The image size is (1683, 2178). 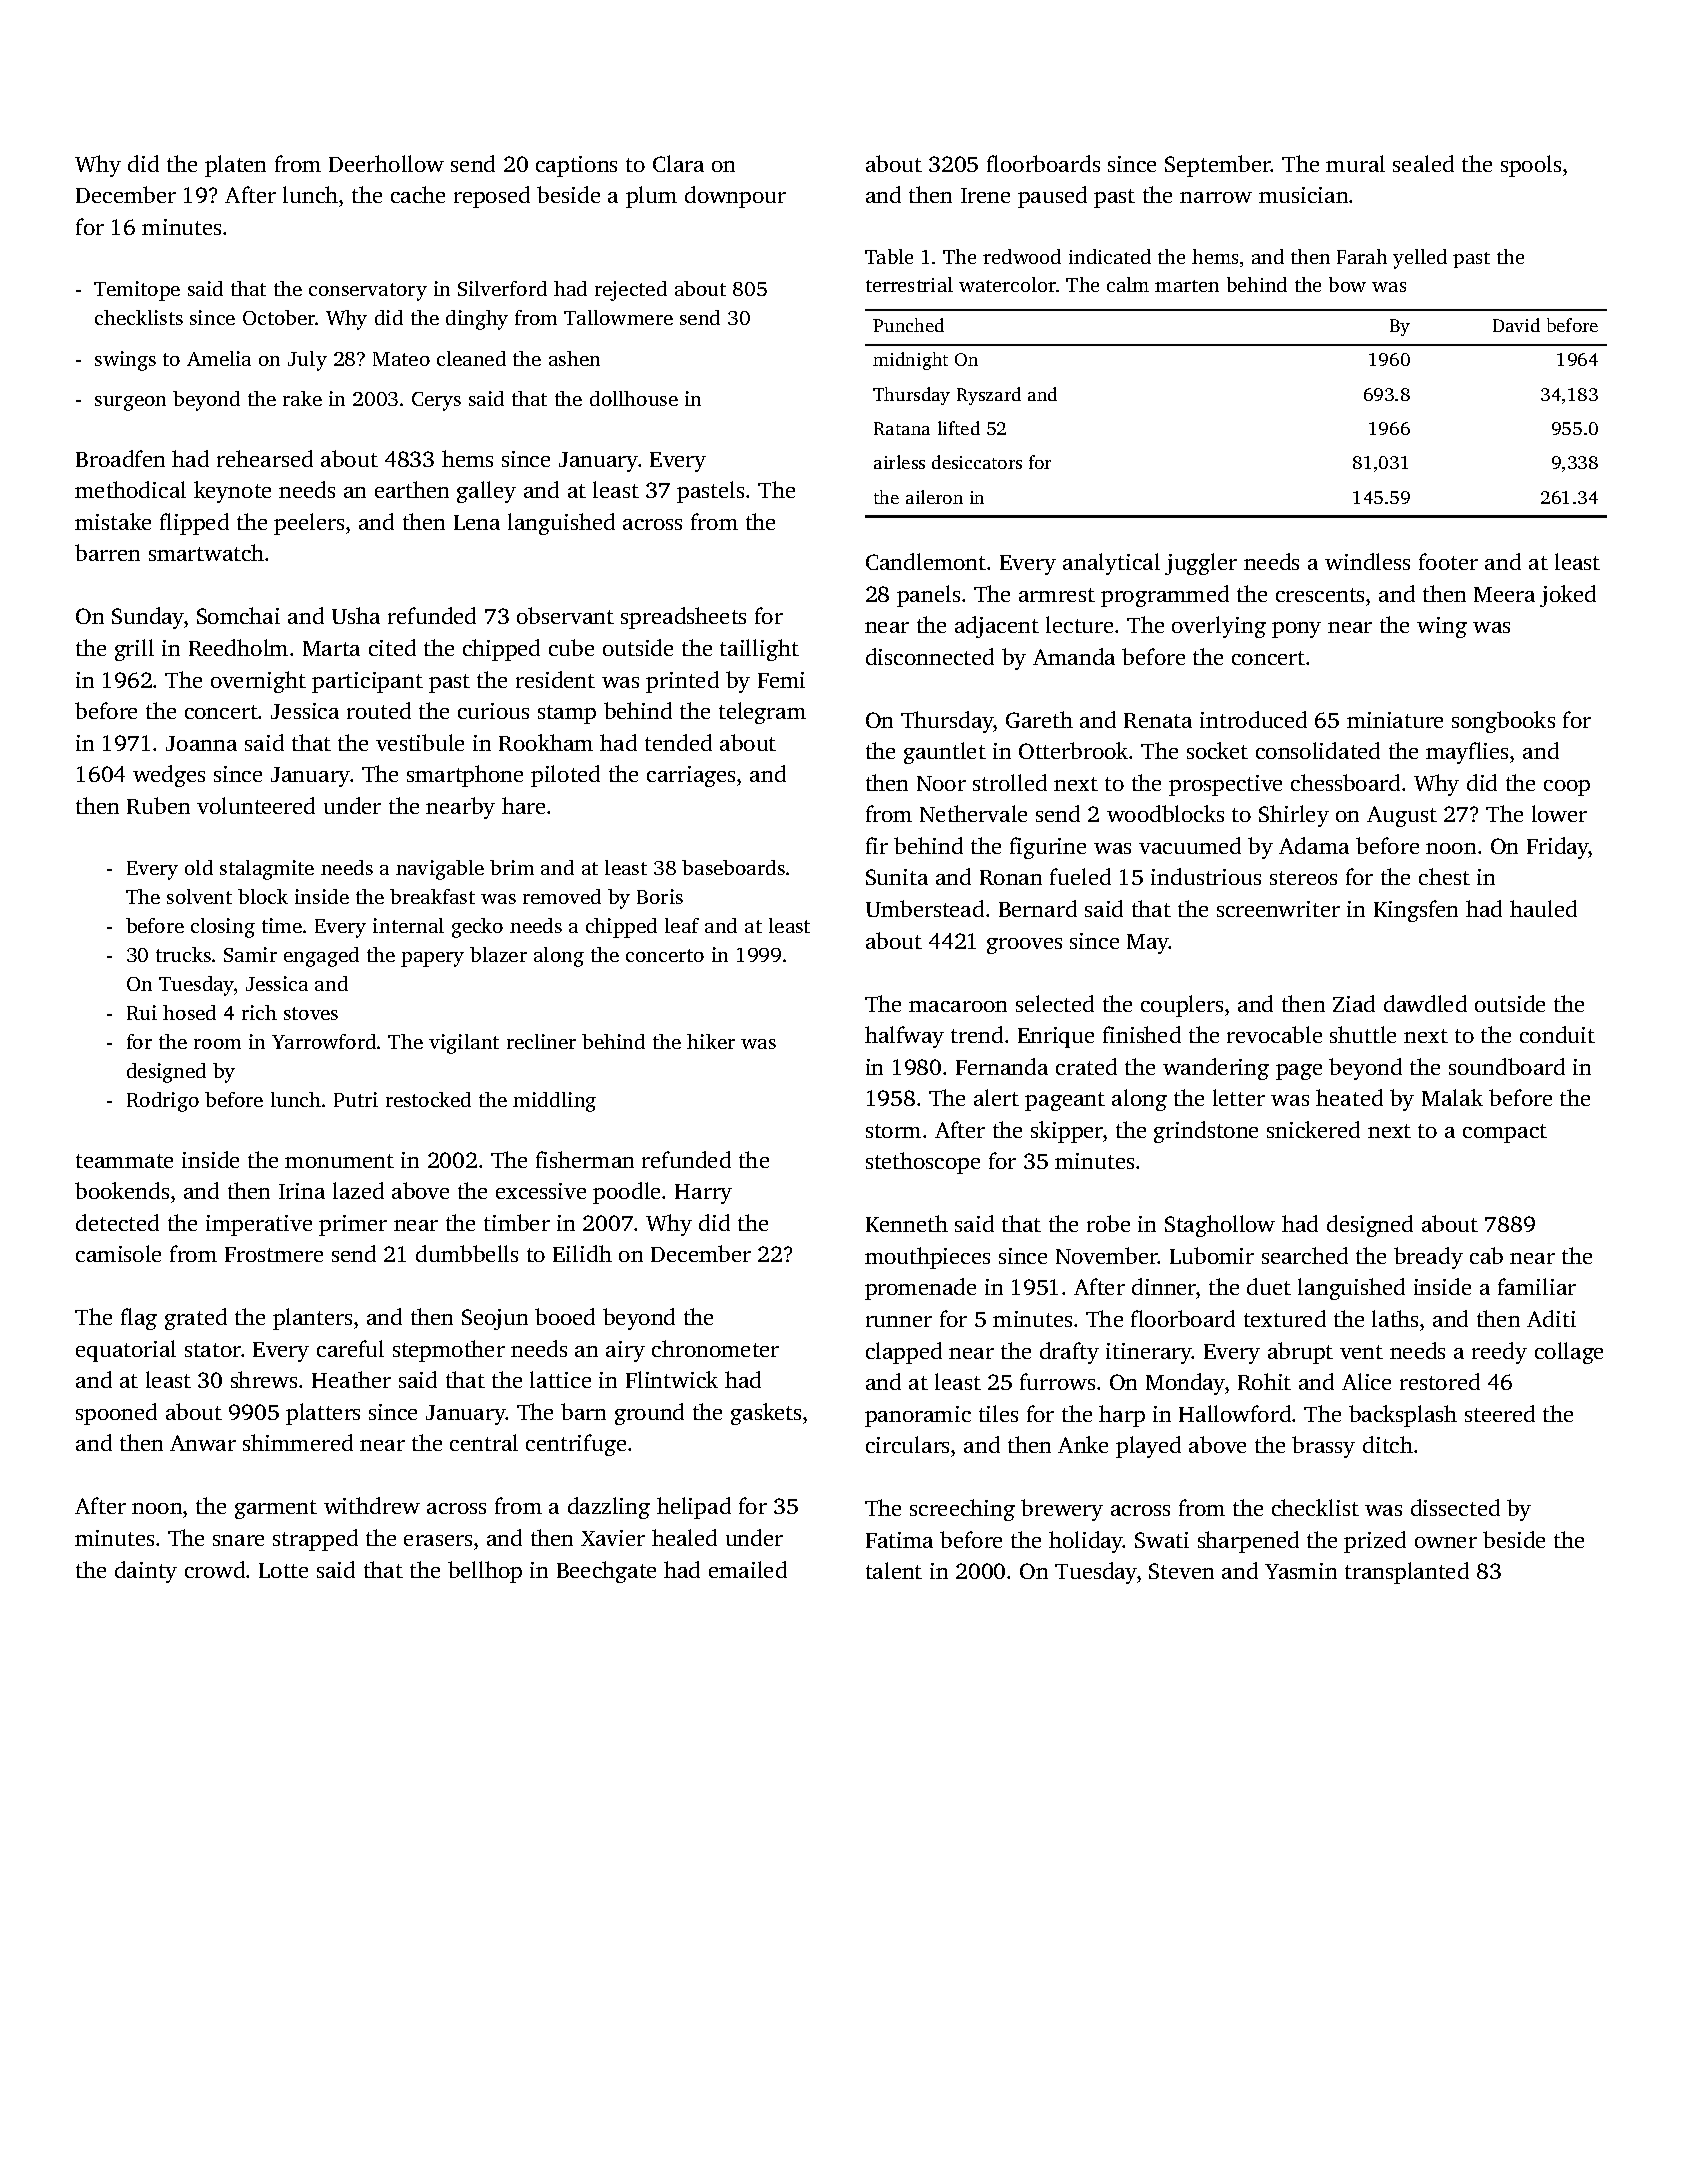 What do you see at coordinates (678, 163) in the page?
I see `Clara` at bounding box center [678, 163].
